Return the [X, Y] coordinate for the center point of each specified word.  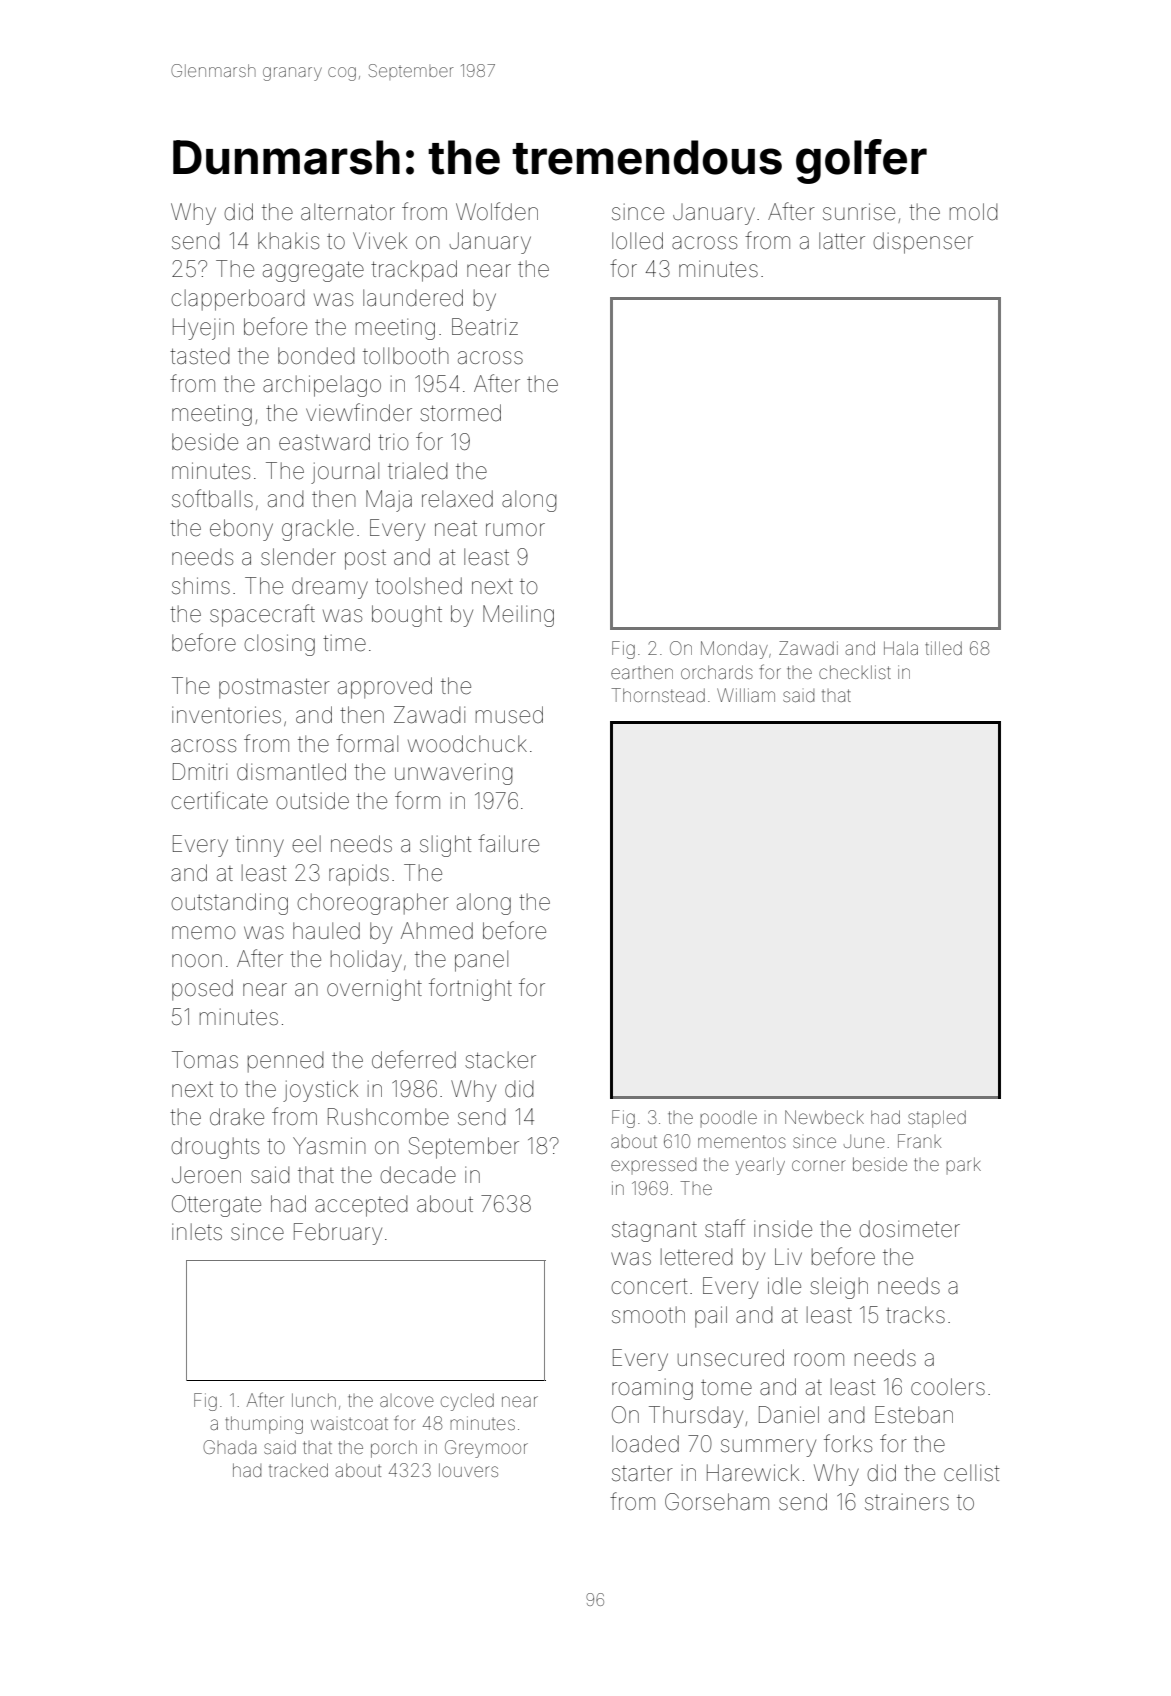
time [344, 643]
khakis [288, 240]
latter [842, 241]
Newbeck [824, 1117]
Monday [734, 650]
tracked [298, 1470]
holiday [366, 961]
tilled [943, 648]
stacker [500, 1060]
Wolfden [497, 211]
